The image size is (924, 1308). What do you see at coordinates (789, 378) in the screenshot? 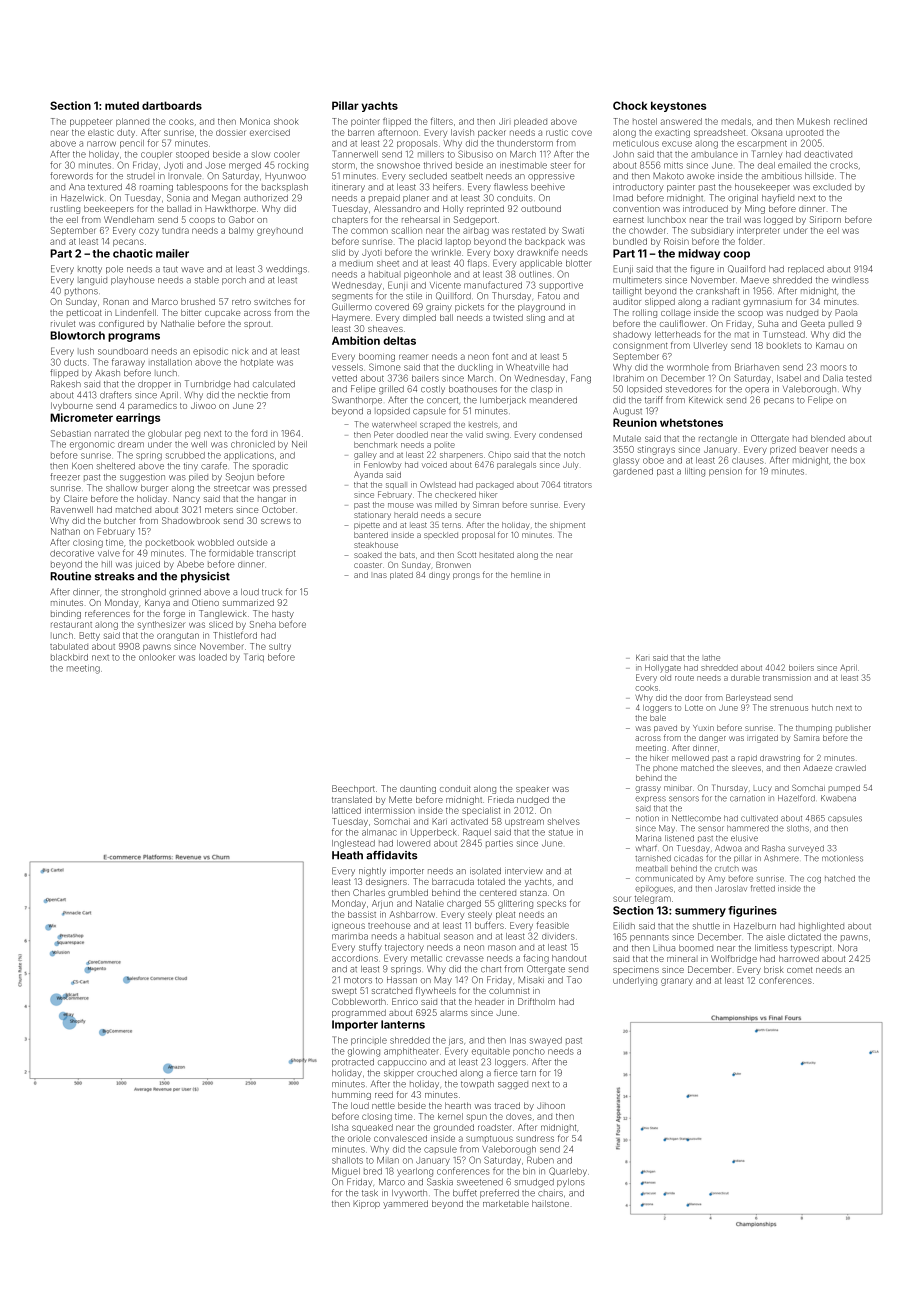
I see `Isabel` at bounding box center [789, 378].
